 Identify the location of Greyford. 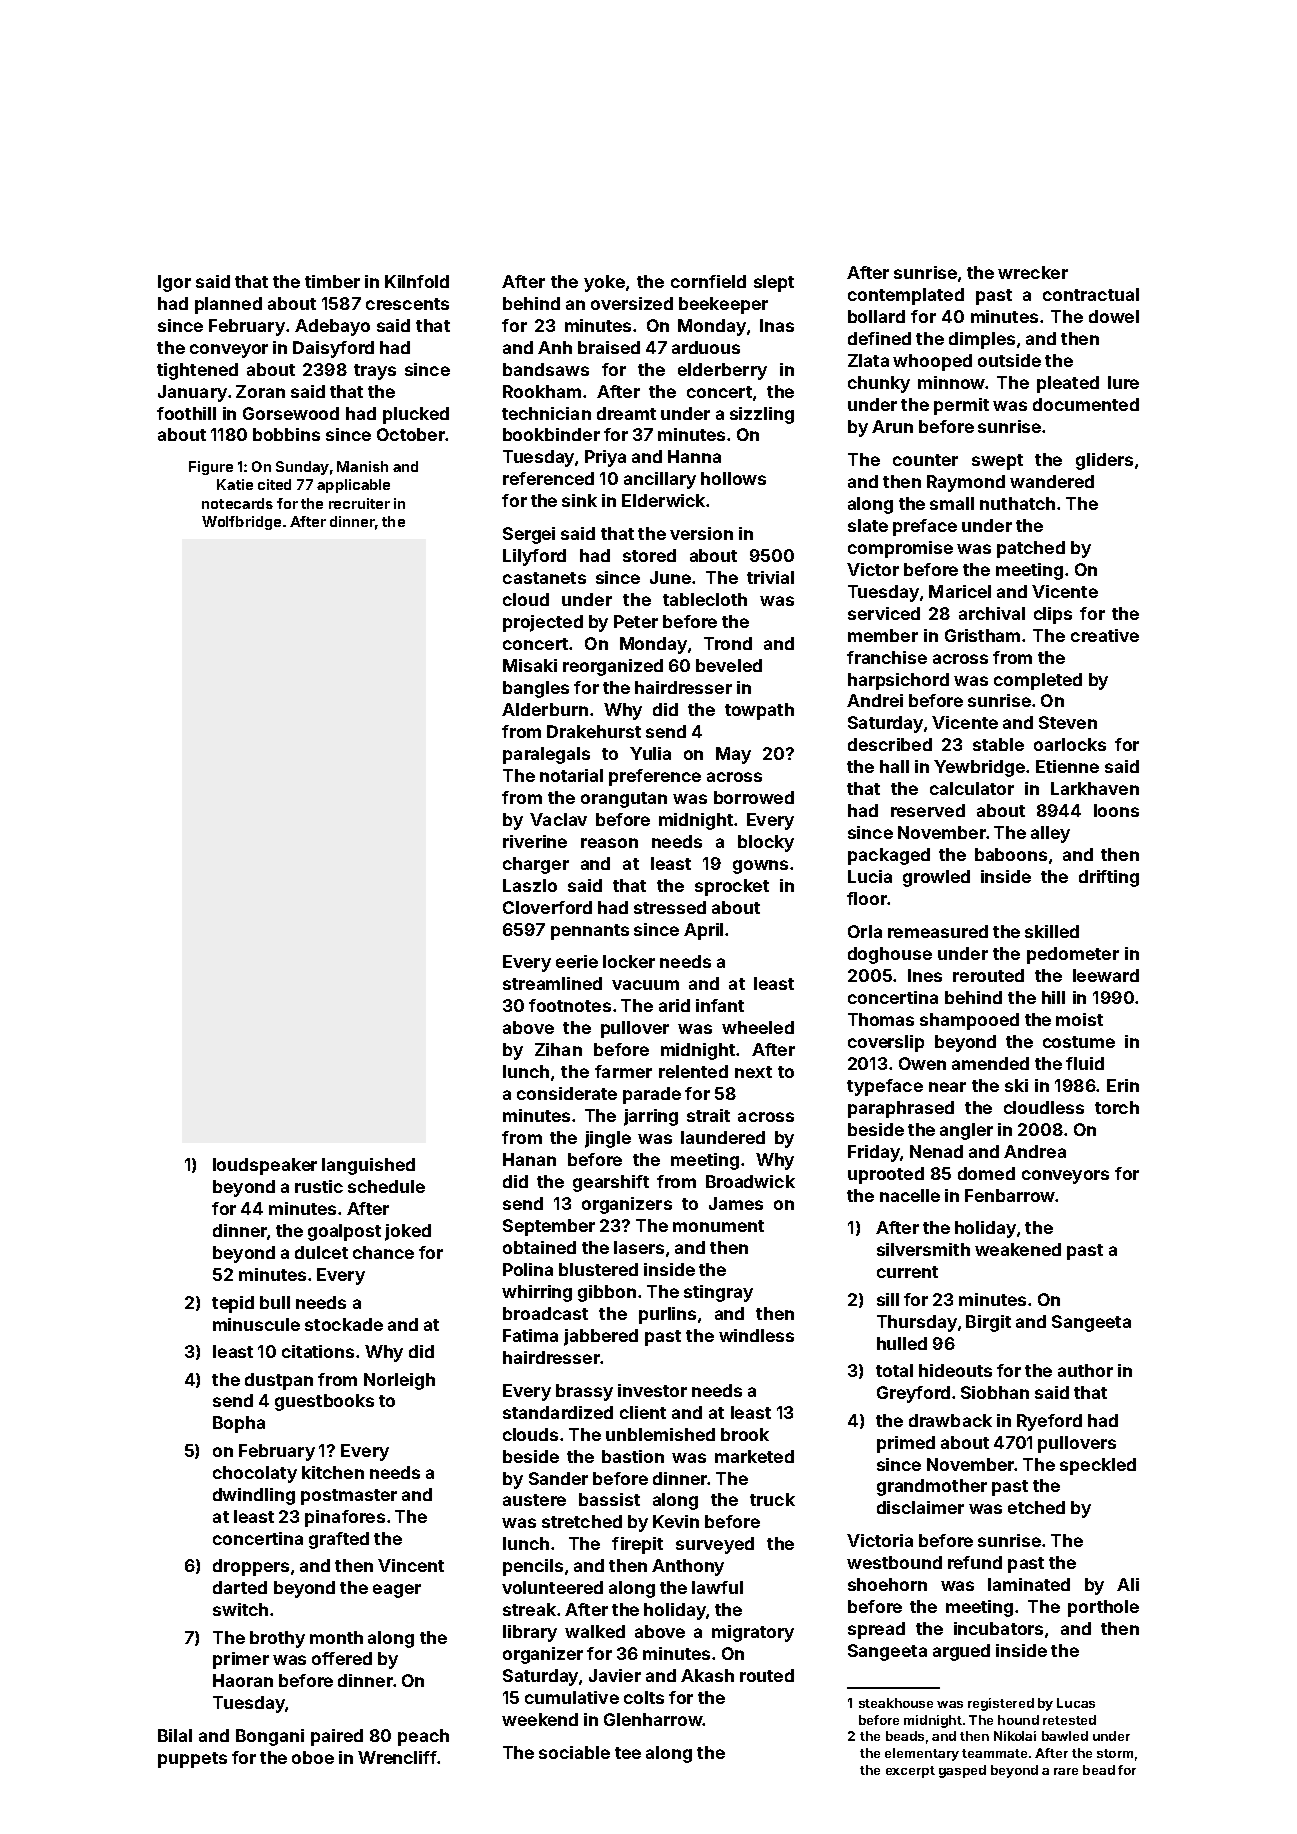
(913, 1394).
